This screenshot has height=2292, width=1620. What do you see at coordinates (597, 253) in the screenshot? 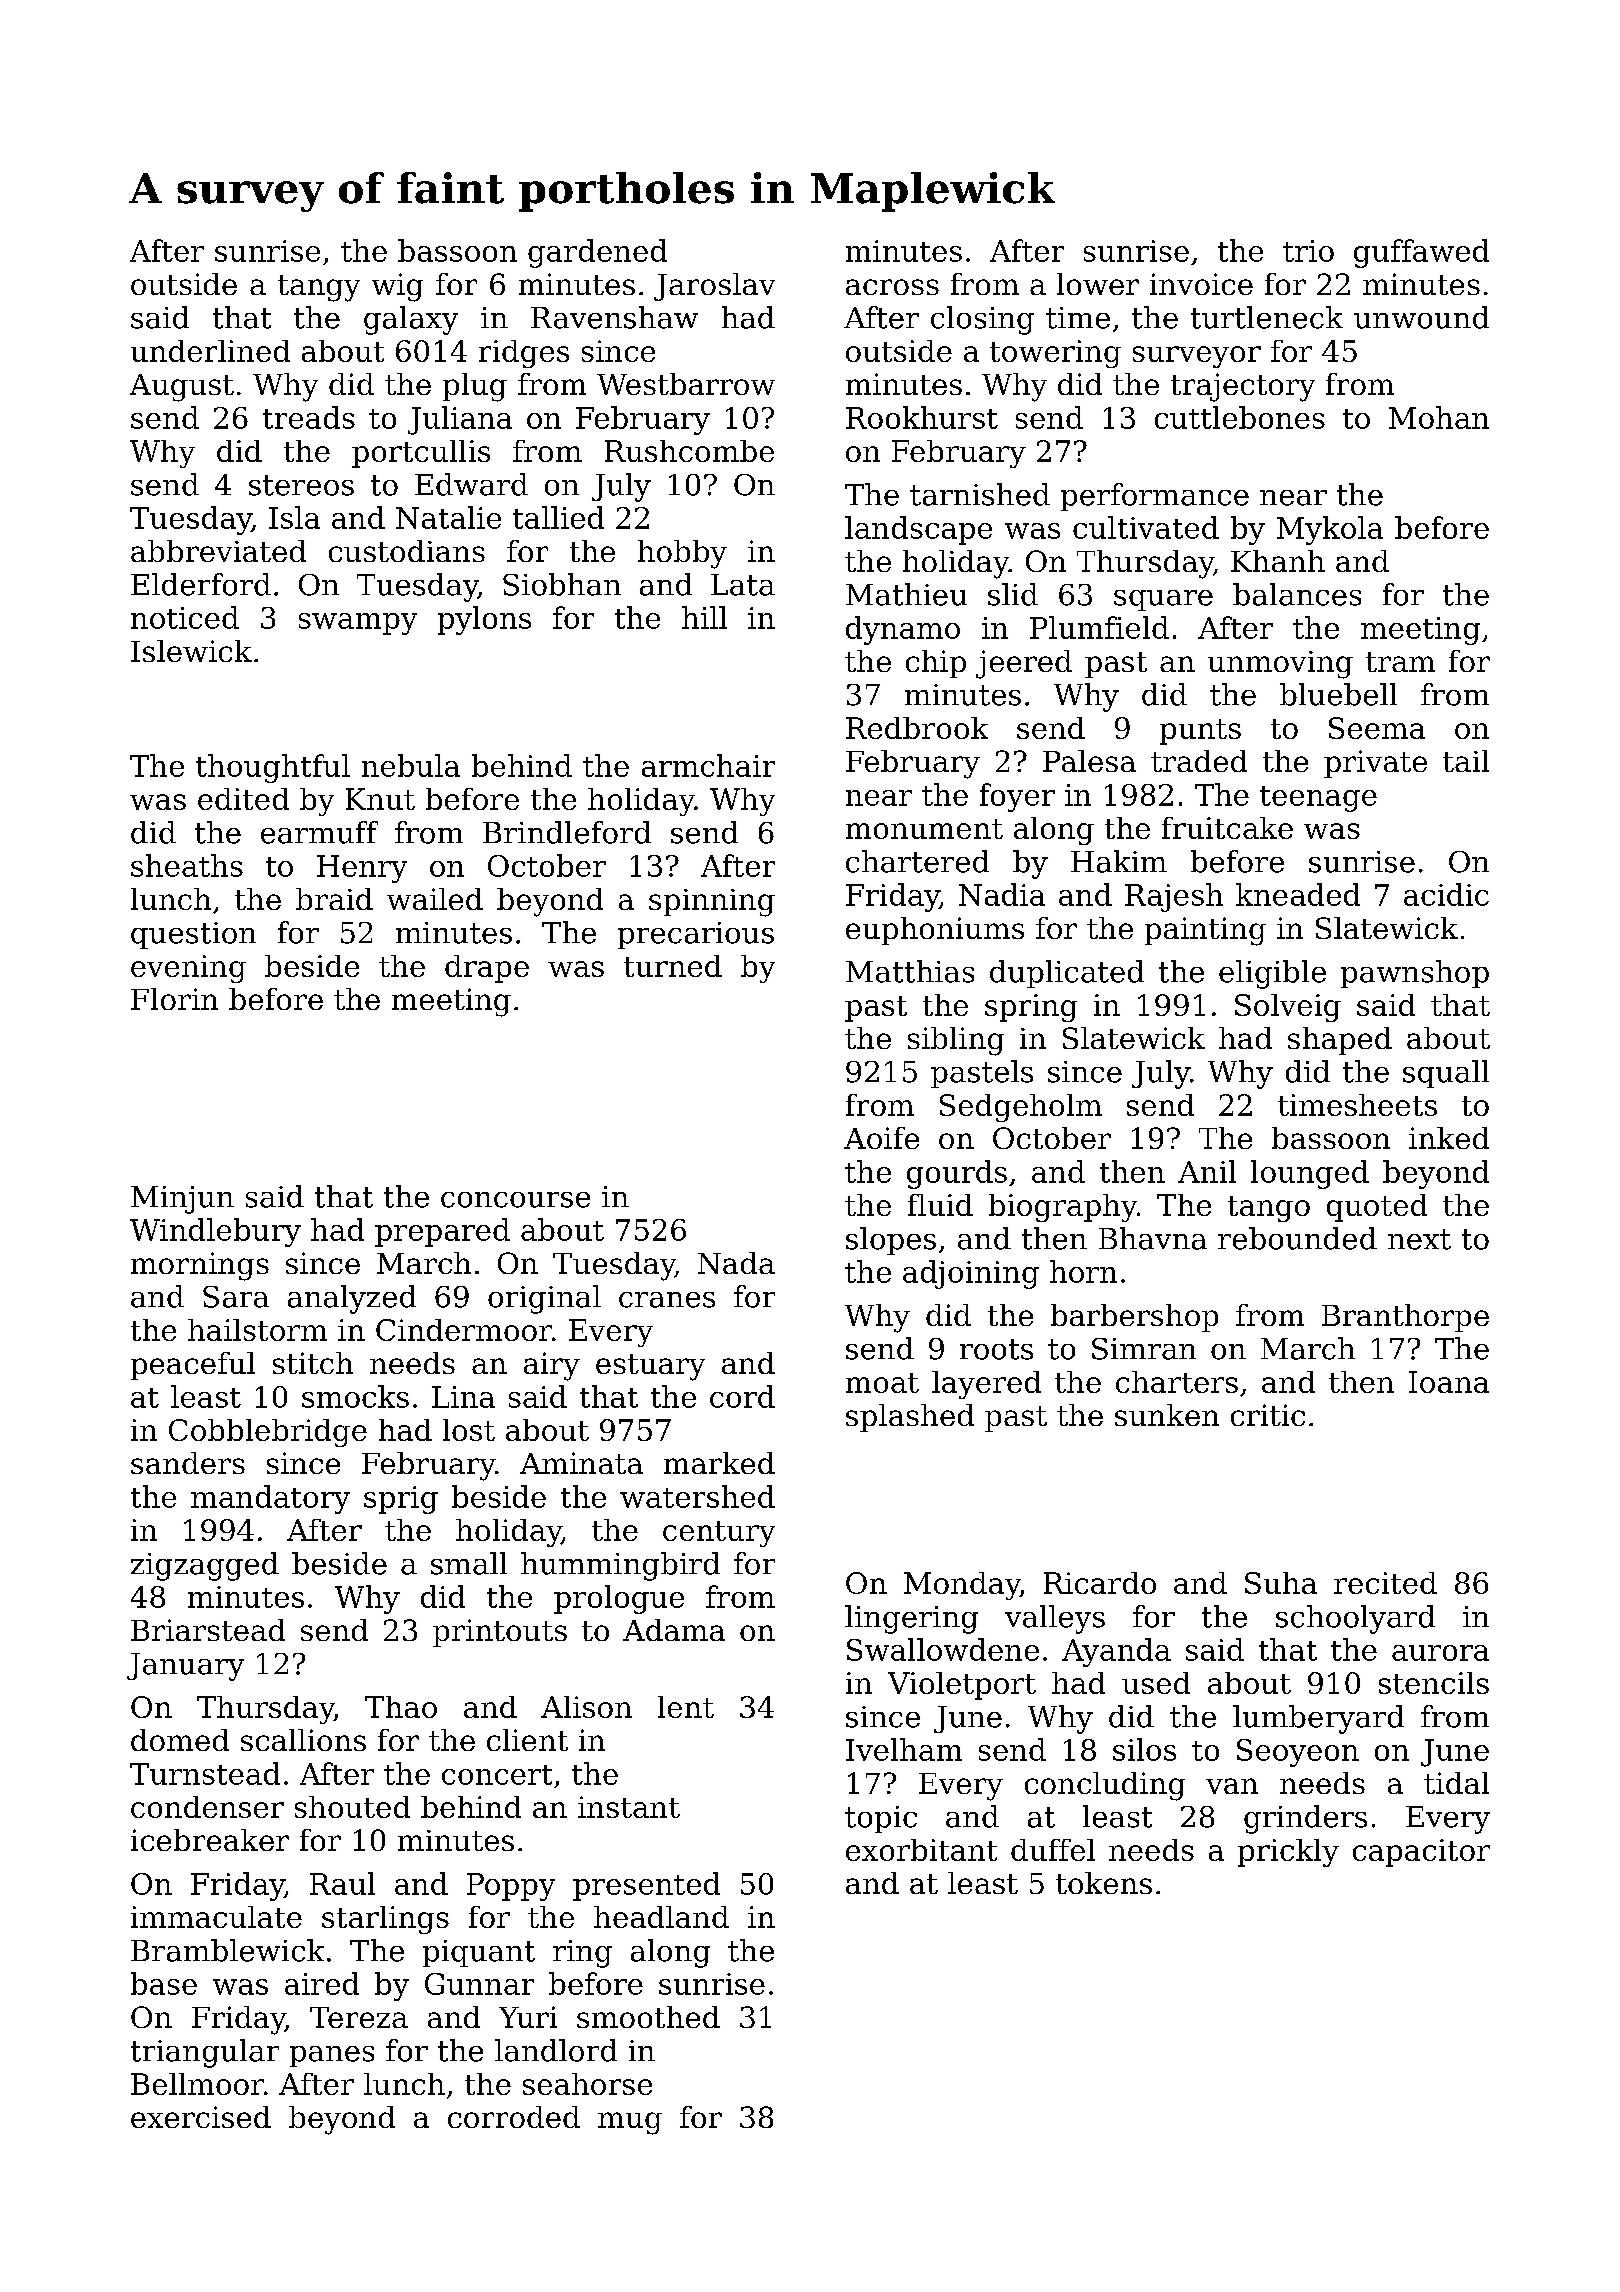
I see `gardened` at bounding box center [597, 253].
